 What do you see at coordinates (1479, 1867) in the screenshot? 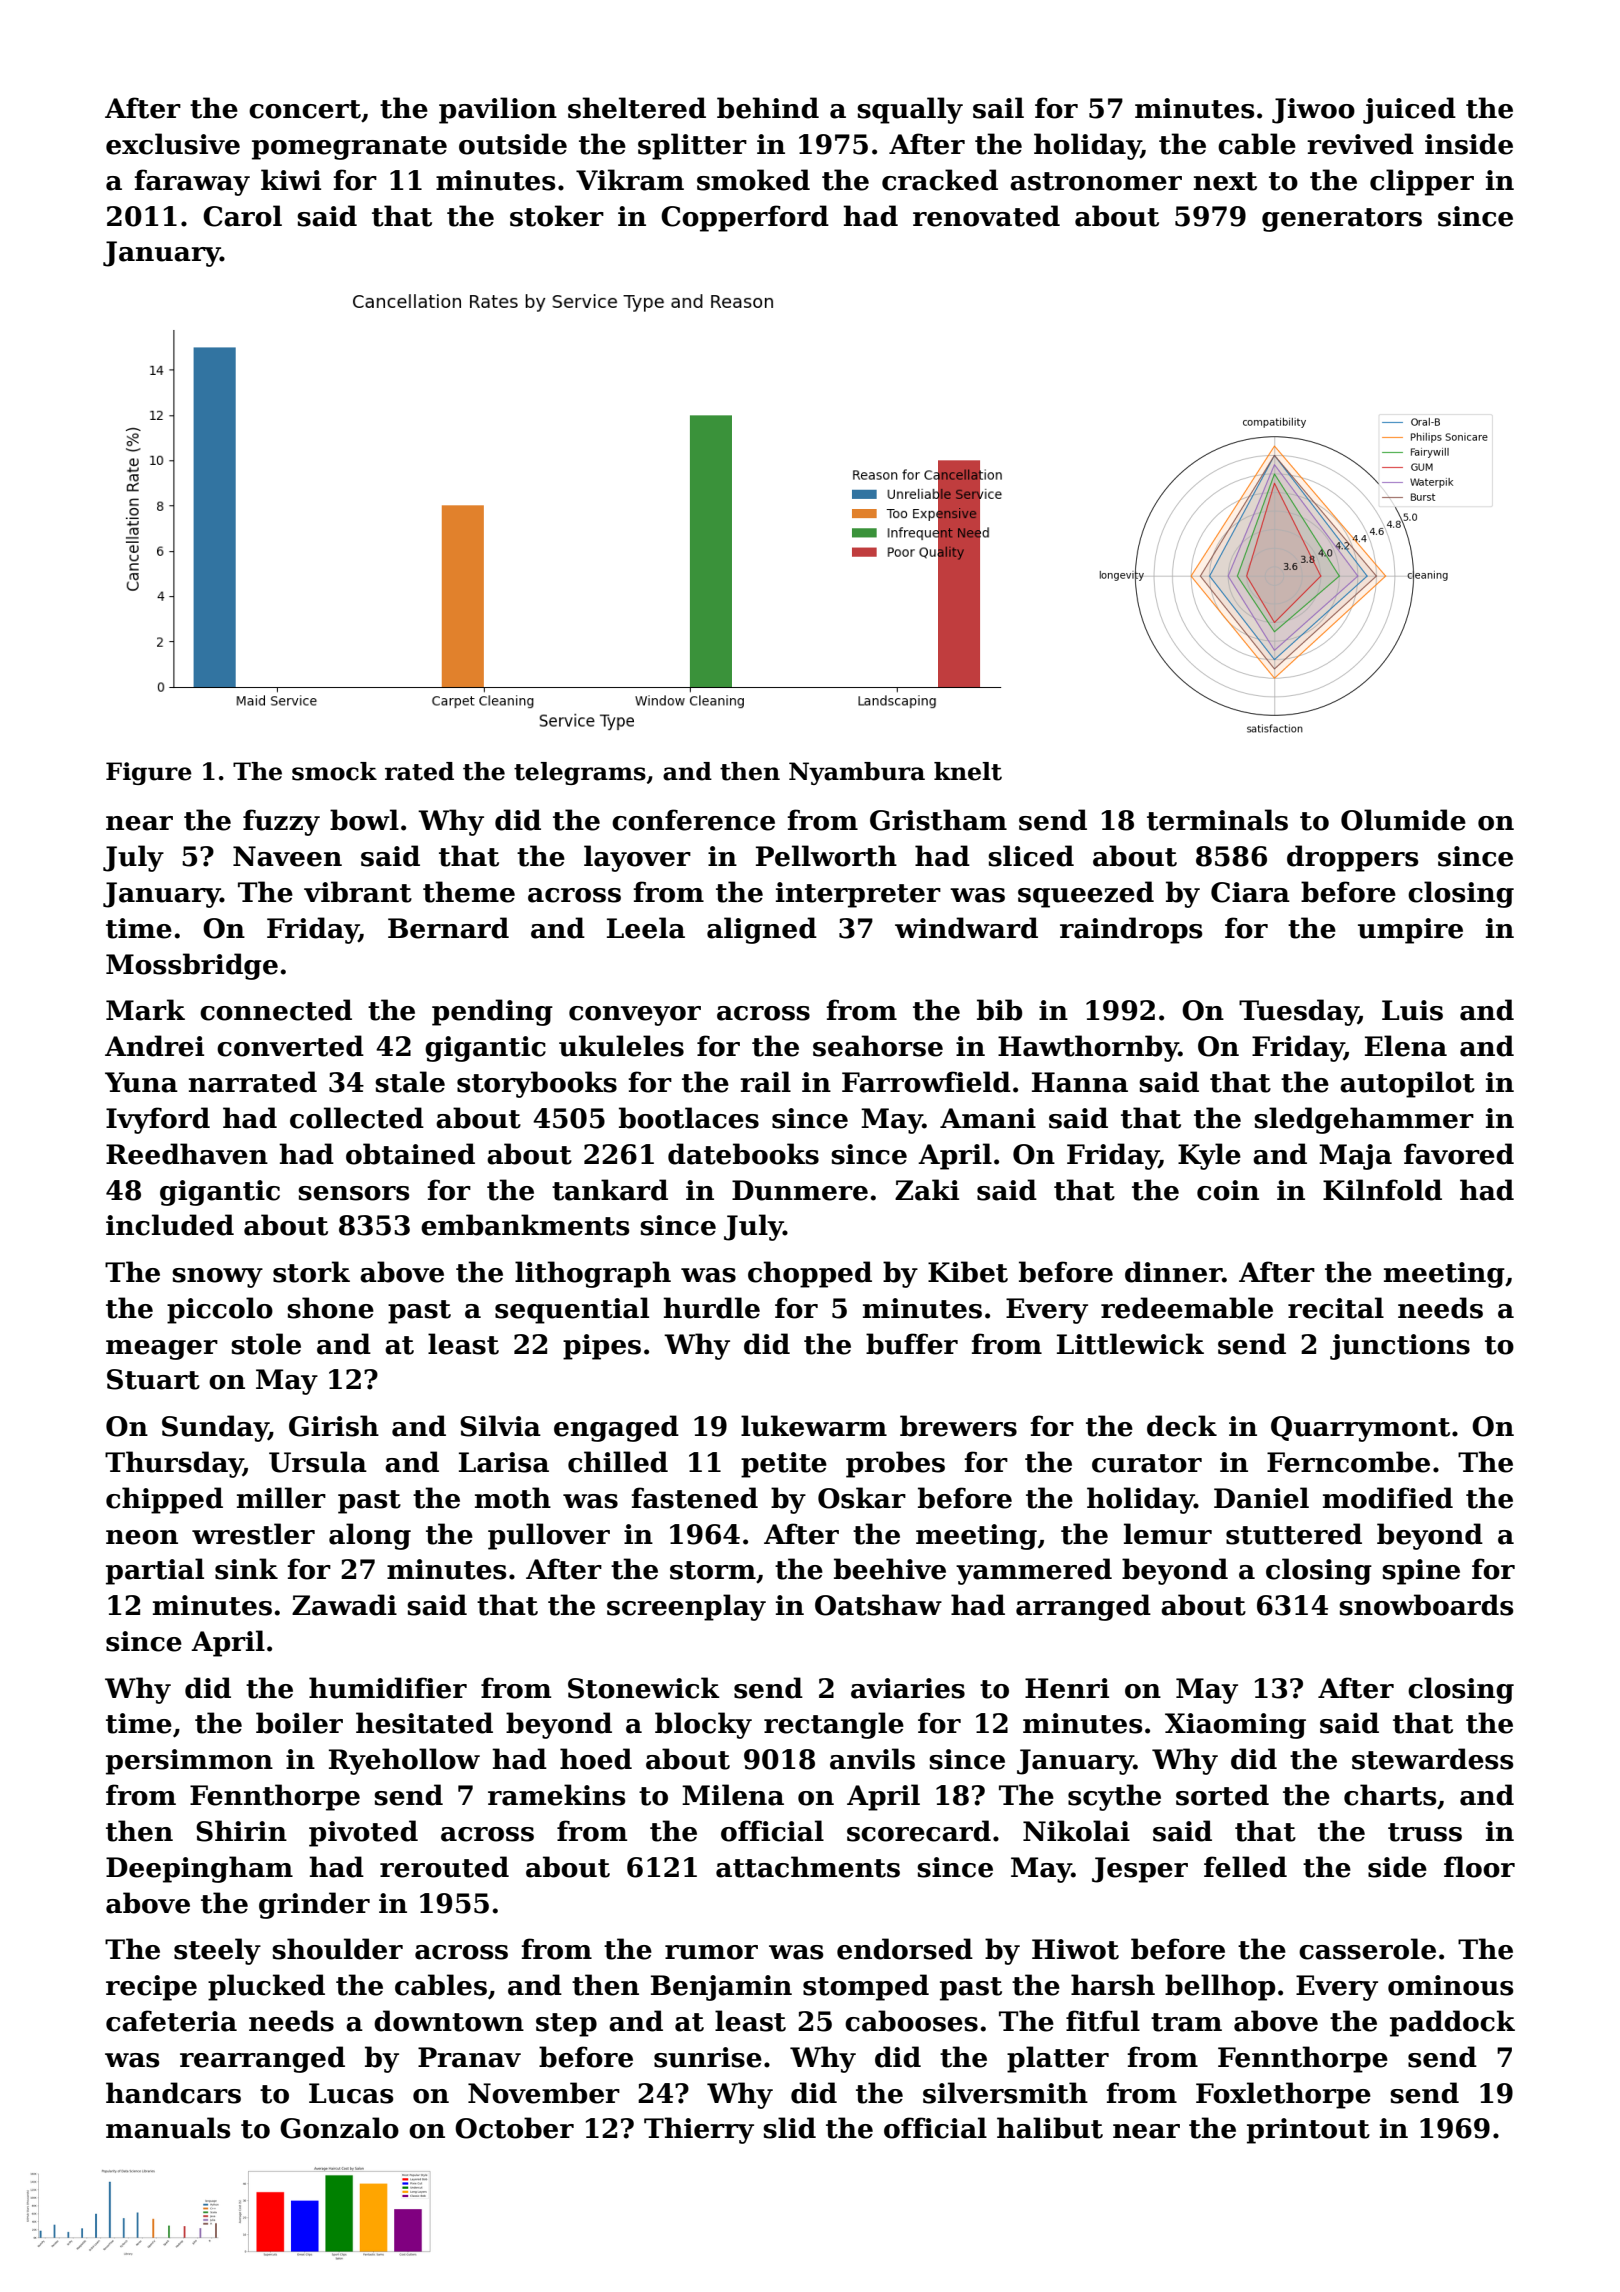
I see `floor` at bounding box center [1479, 1867].
